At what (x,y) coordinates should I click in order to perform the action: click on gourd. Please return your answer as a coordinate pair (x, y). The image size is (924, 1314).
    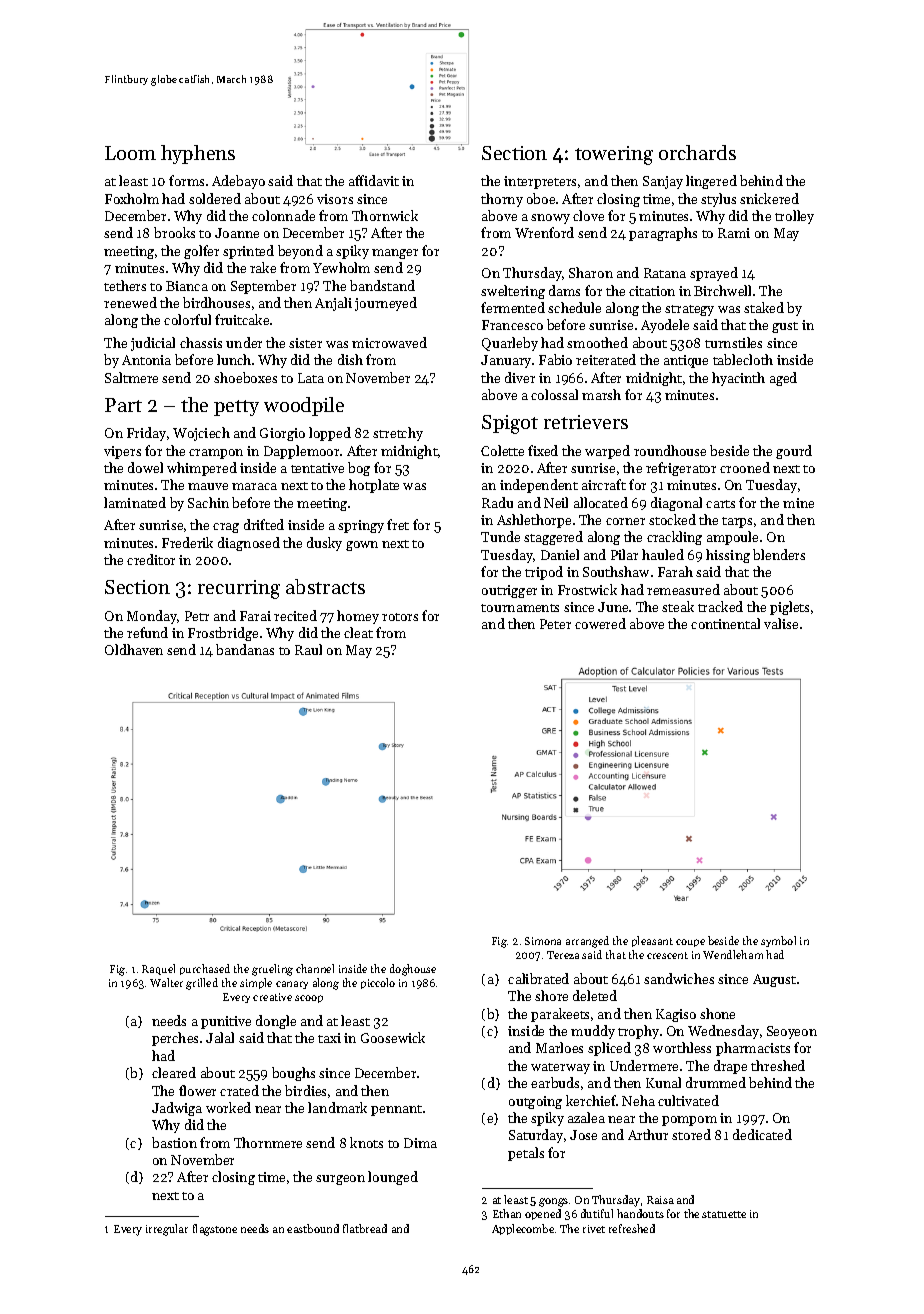
    Looking at the image, I should click on (794, 452).
